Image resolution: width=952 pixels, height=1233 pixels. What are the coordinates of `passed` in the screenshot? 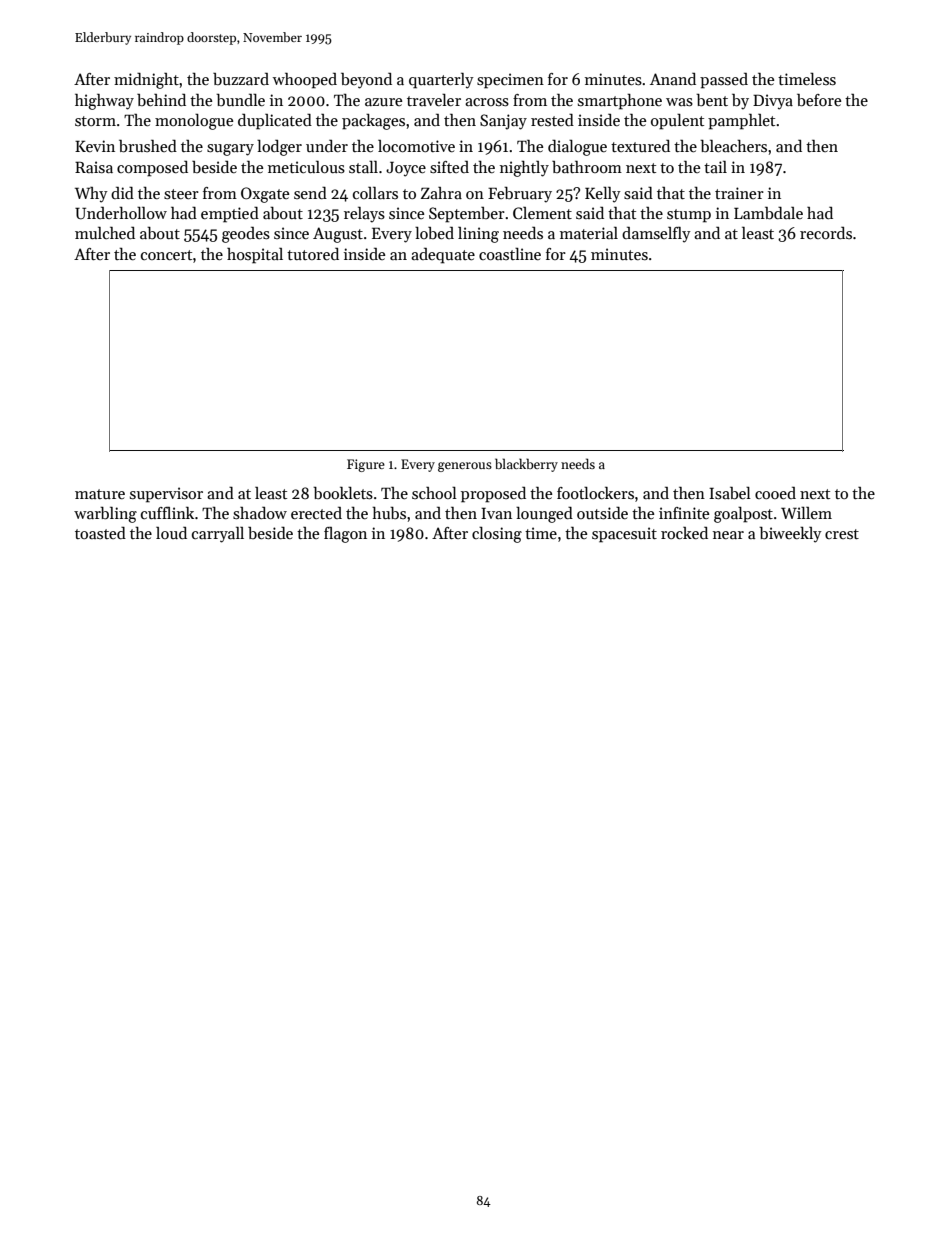 It's located at (724, 81).
